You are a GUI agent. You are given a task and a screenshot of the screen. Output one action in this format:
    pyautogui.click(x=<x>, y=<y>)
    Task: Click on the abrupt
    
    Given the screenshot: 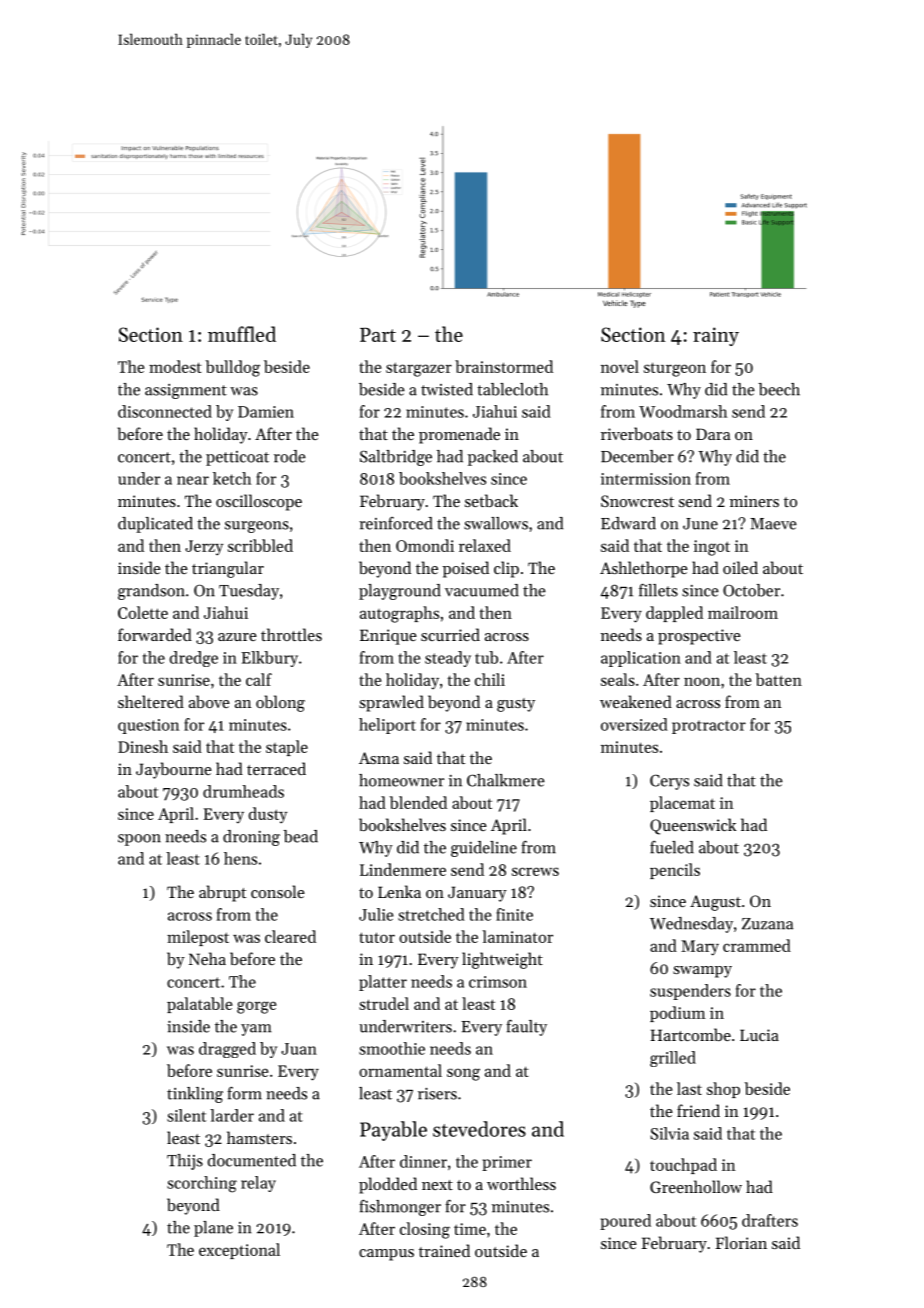 What is the action you would take?
    pyautogui.click(x=222, y=893)
